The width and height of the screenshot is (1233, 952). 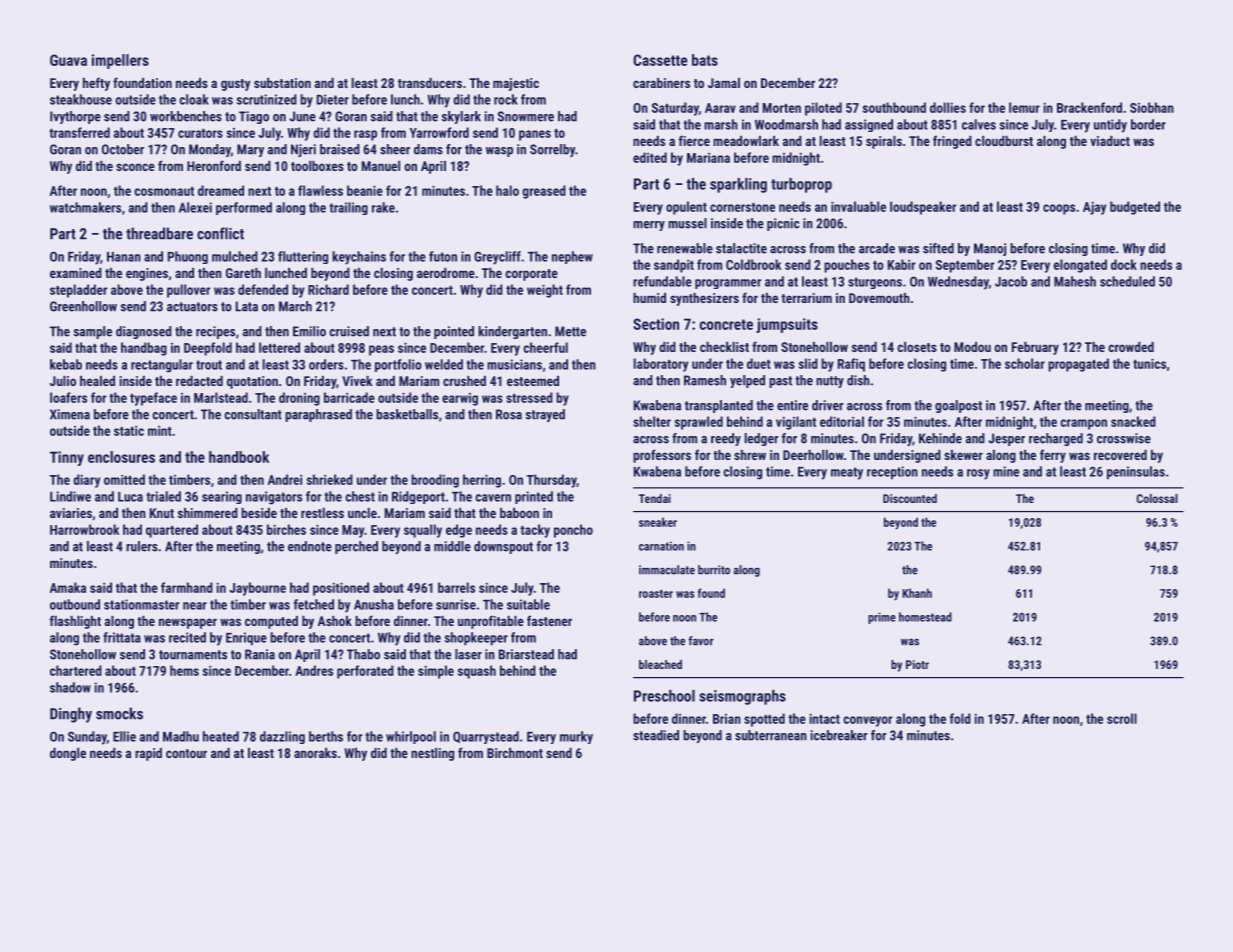 What do you see at coordinates (655, 498) in the screenshot?
I see `Tendai` at bounding box center [655, 498].
